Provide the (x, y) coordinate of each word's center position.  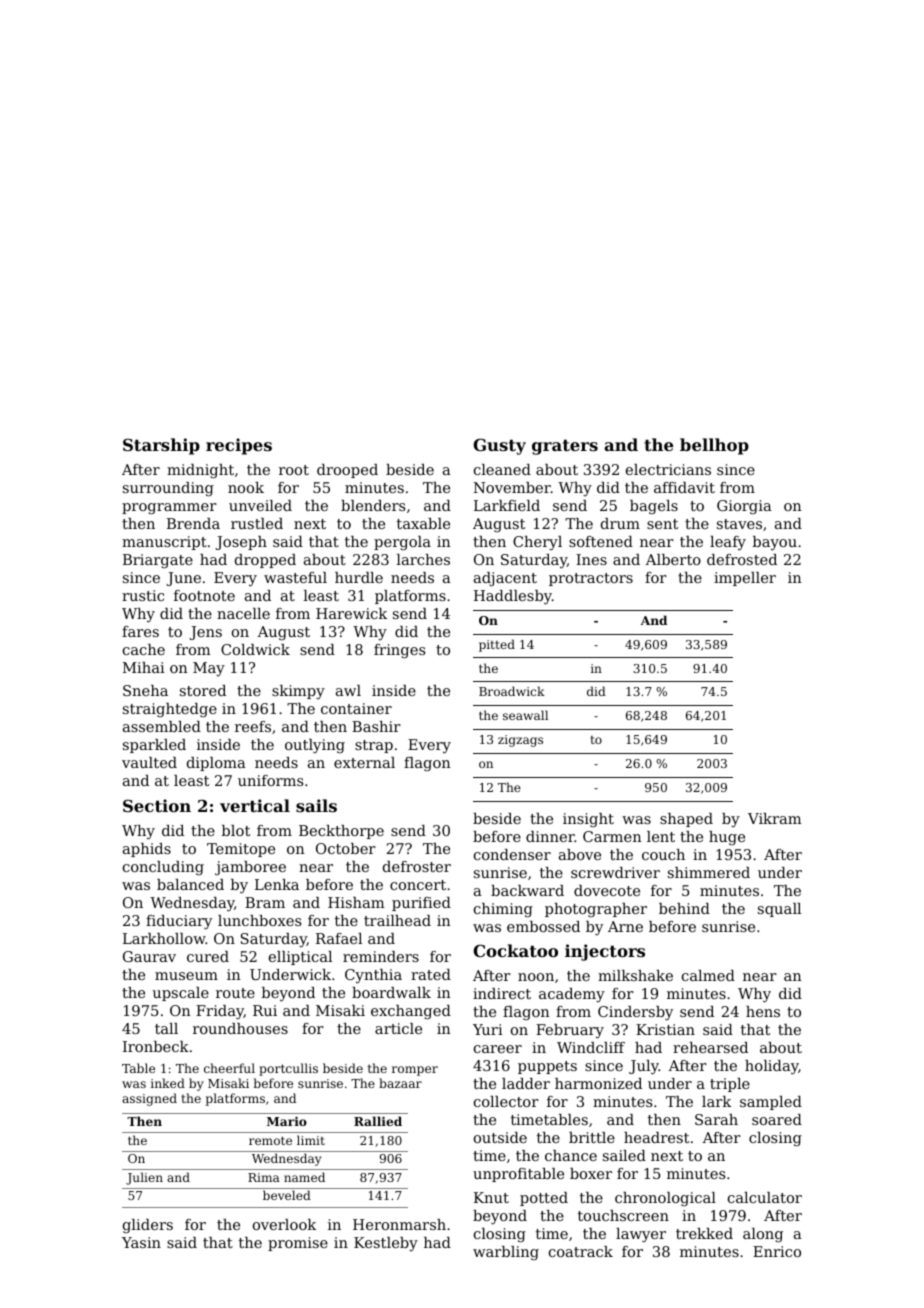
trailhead (397, 920)
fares (140, 631)
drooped (347, 471)
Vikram (775, 818)
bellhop (714, 446)
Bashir (376, 726)
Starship (161, 446)
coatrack (581, 1251)
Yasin (141, 1242)
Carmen (612, 836)
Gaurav (149, 956)
